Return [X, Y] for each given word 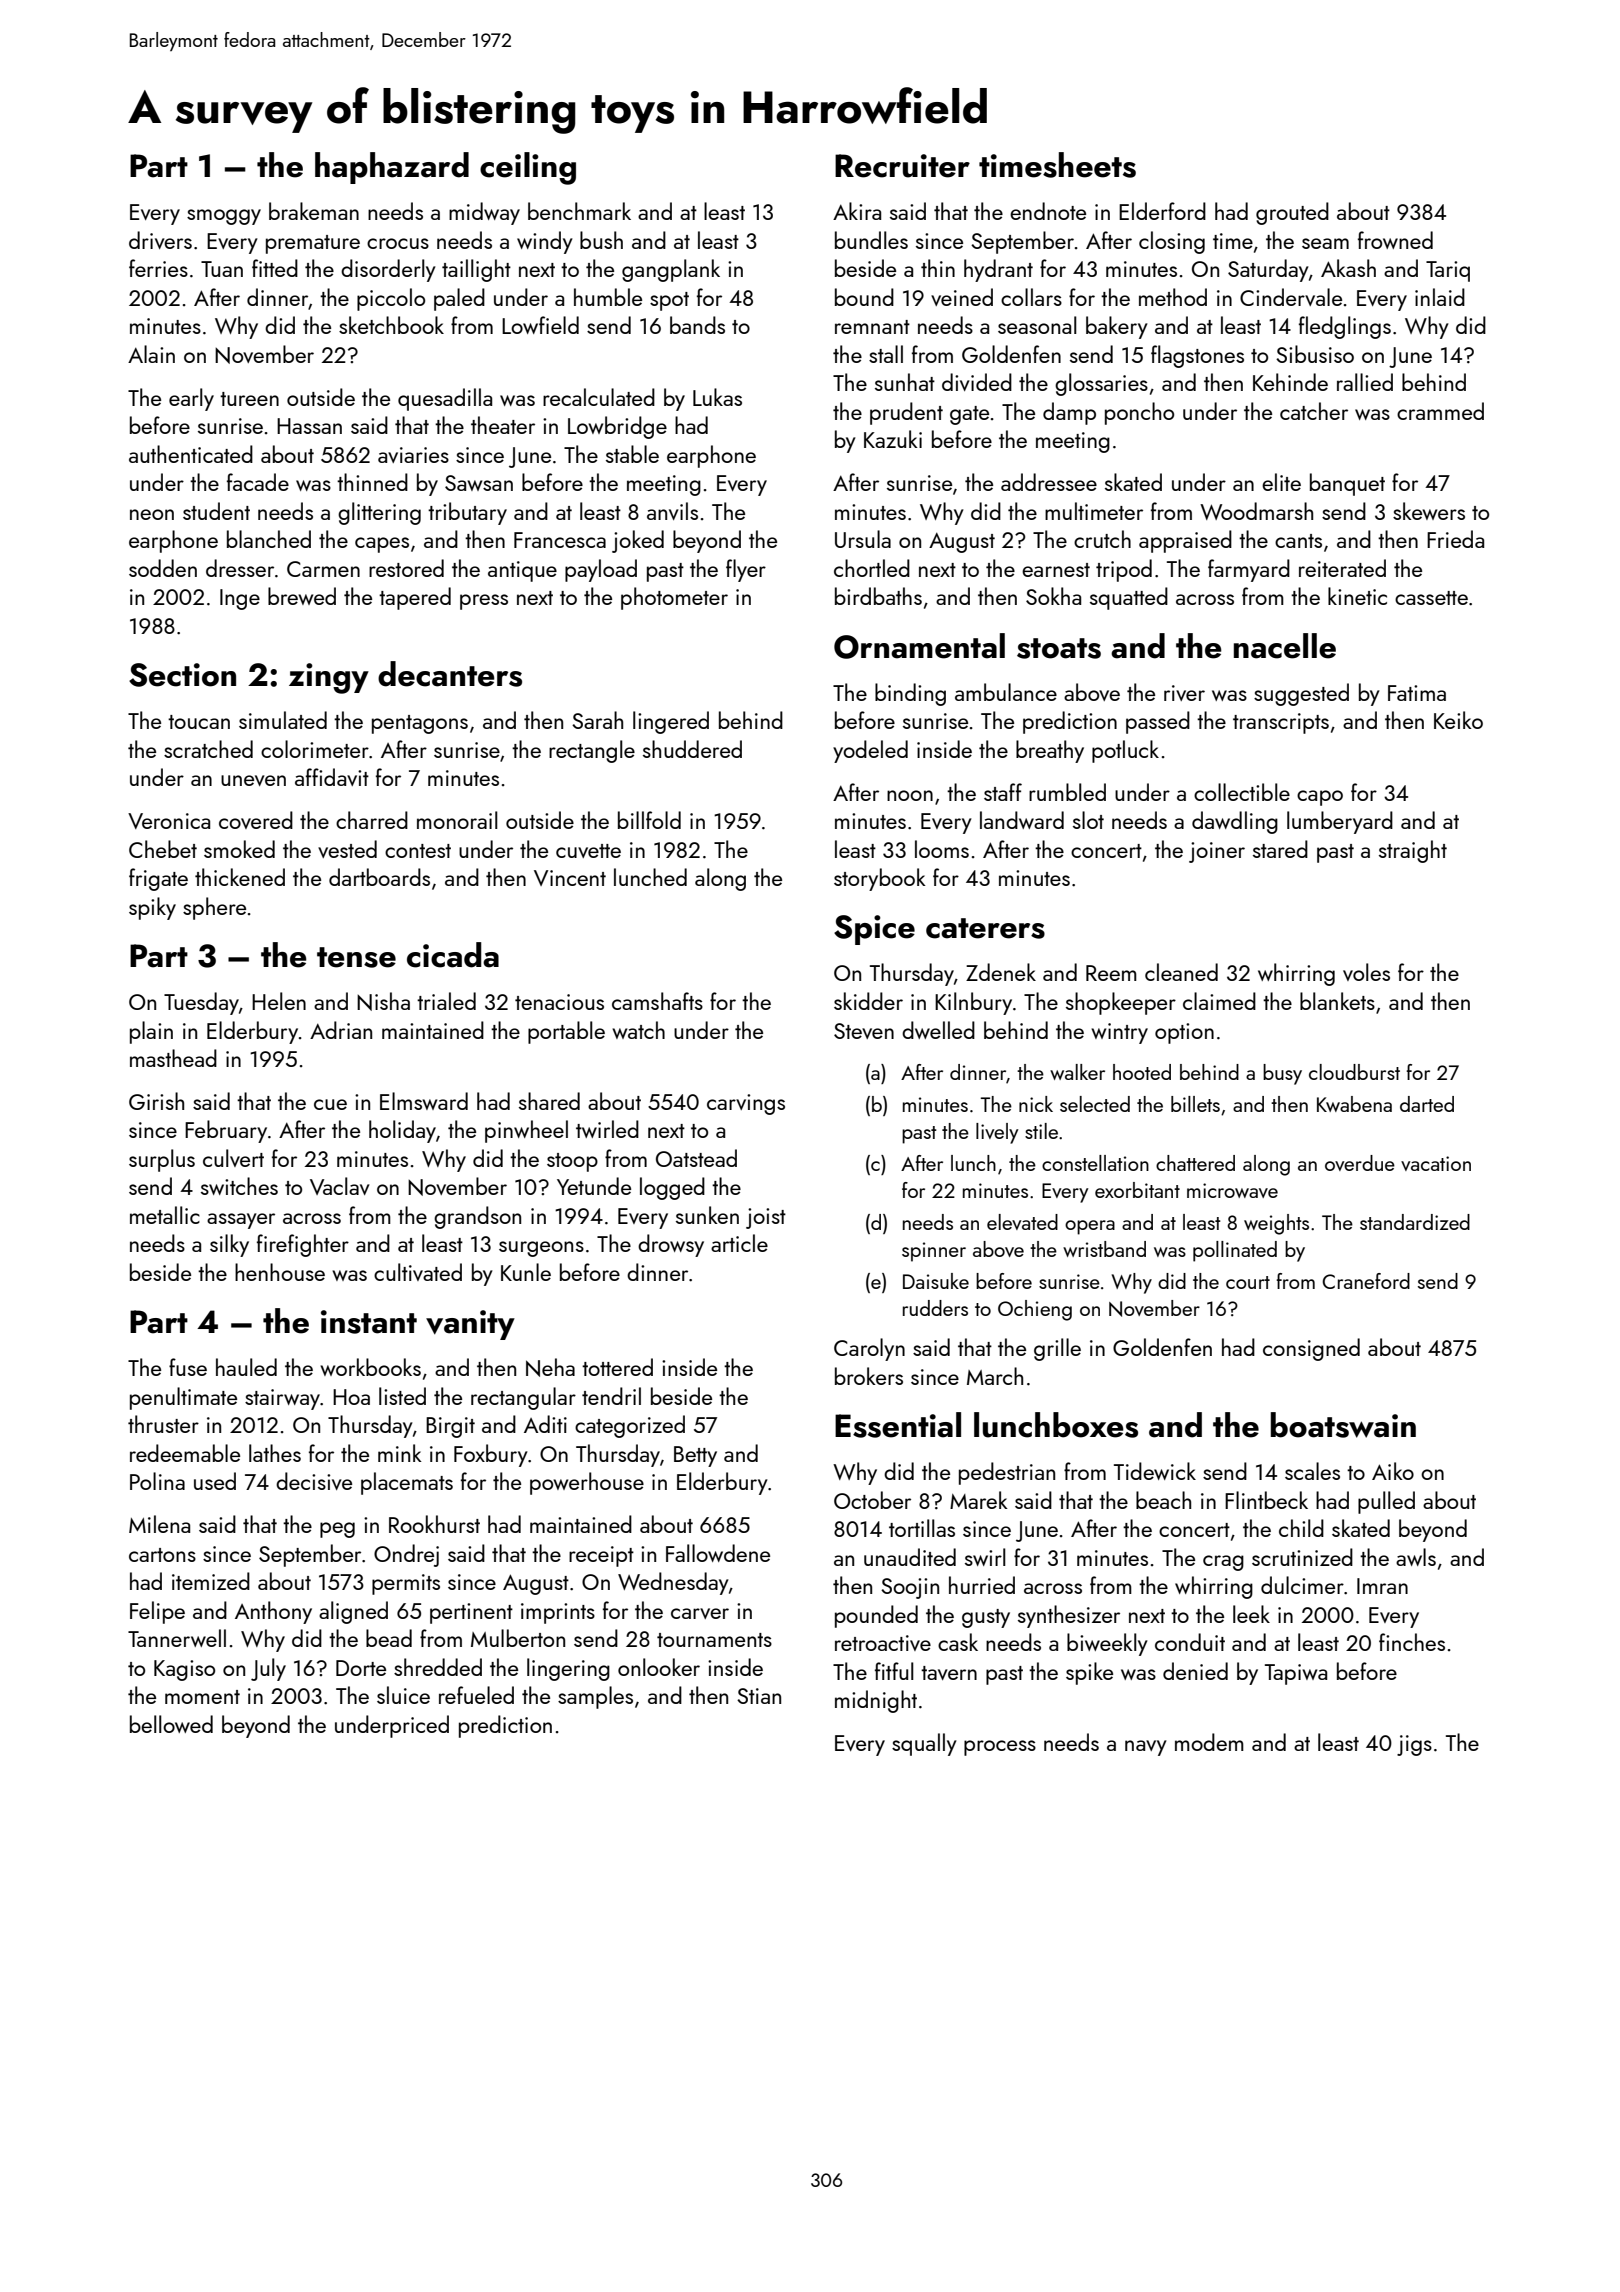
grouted [1292, 213]
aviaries [413, 455]
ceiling [528, 168]
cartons [162, 1555]
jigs [1414, 1745]
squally [924, 1744]
